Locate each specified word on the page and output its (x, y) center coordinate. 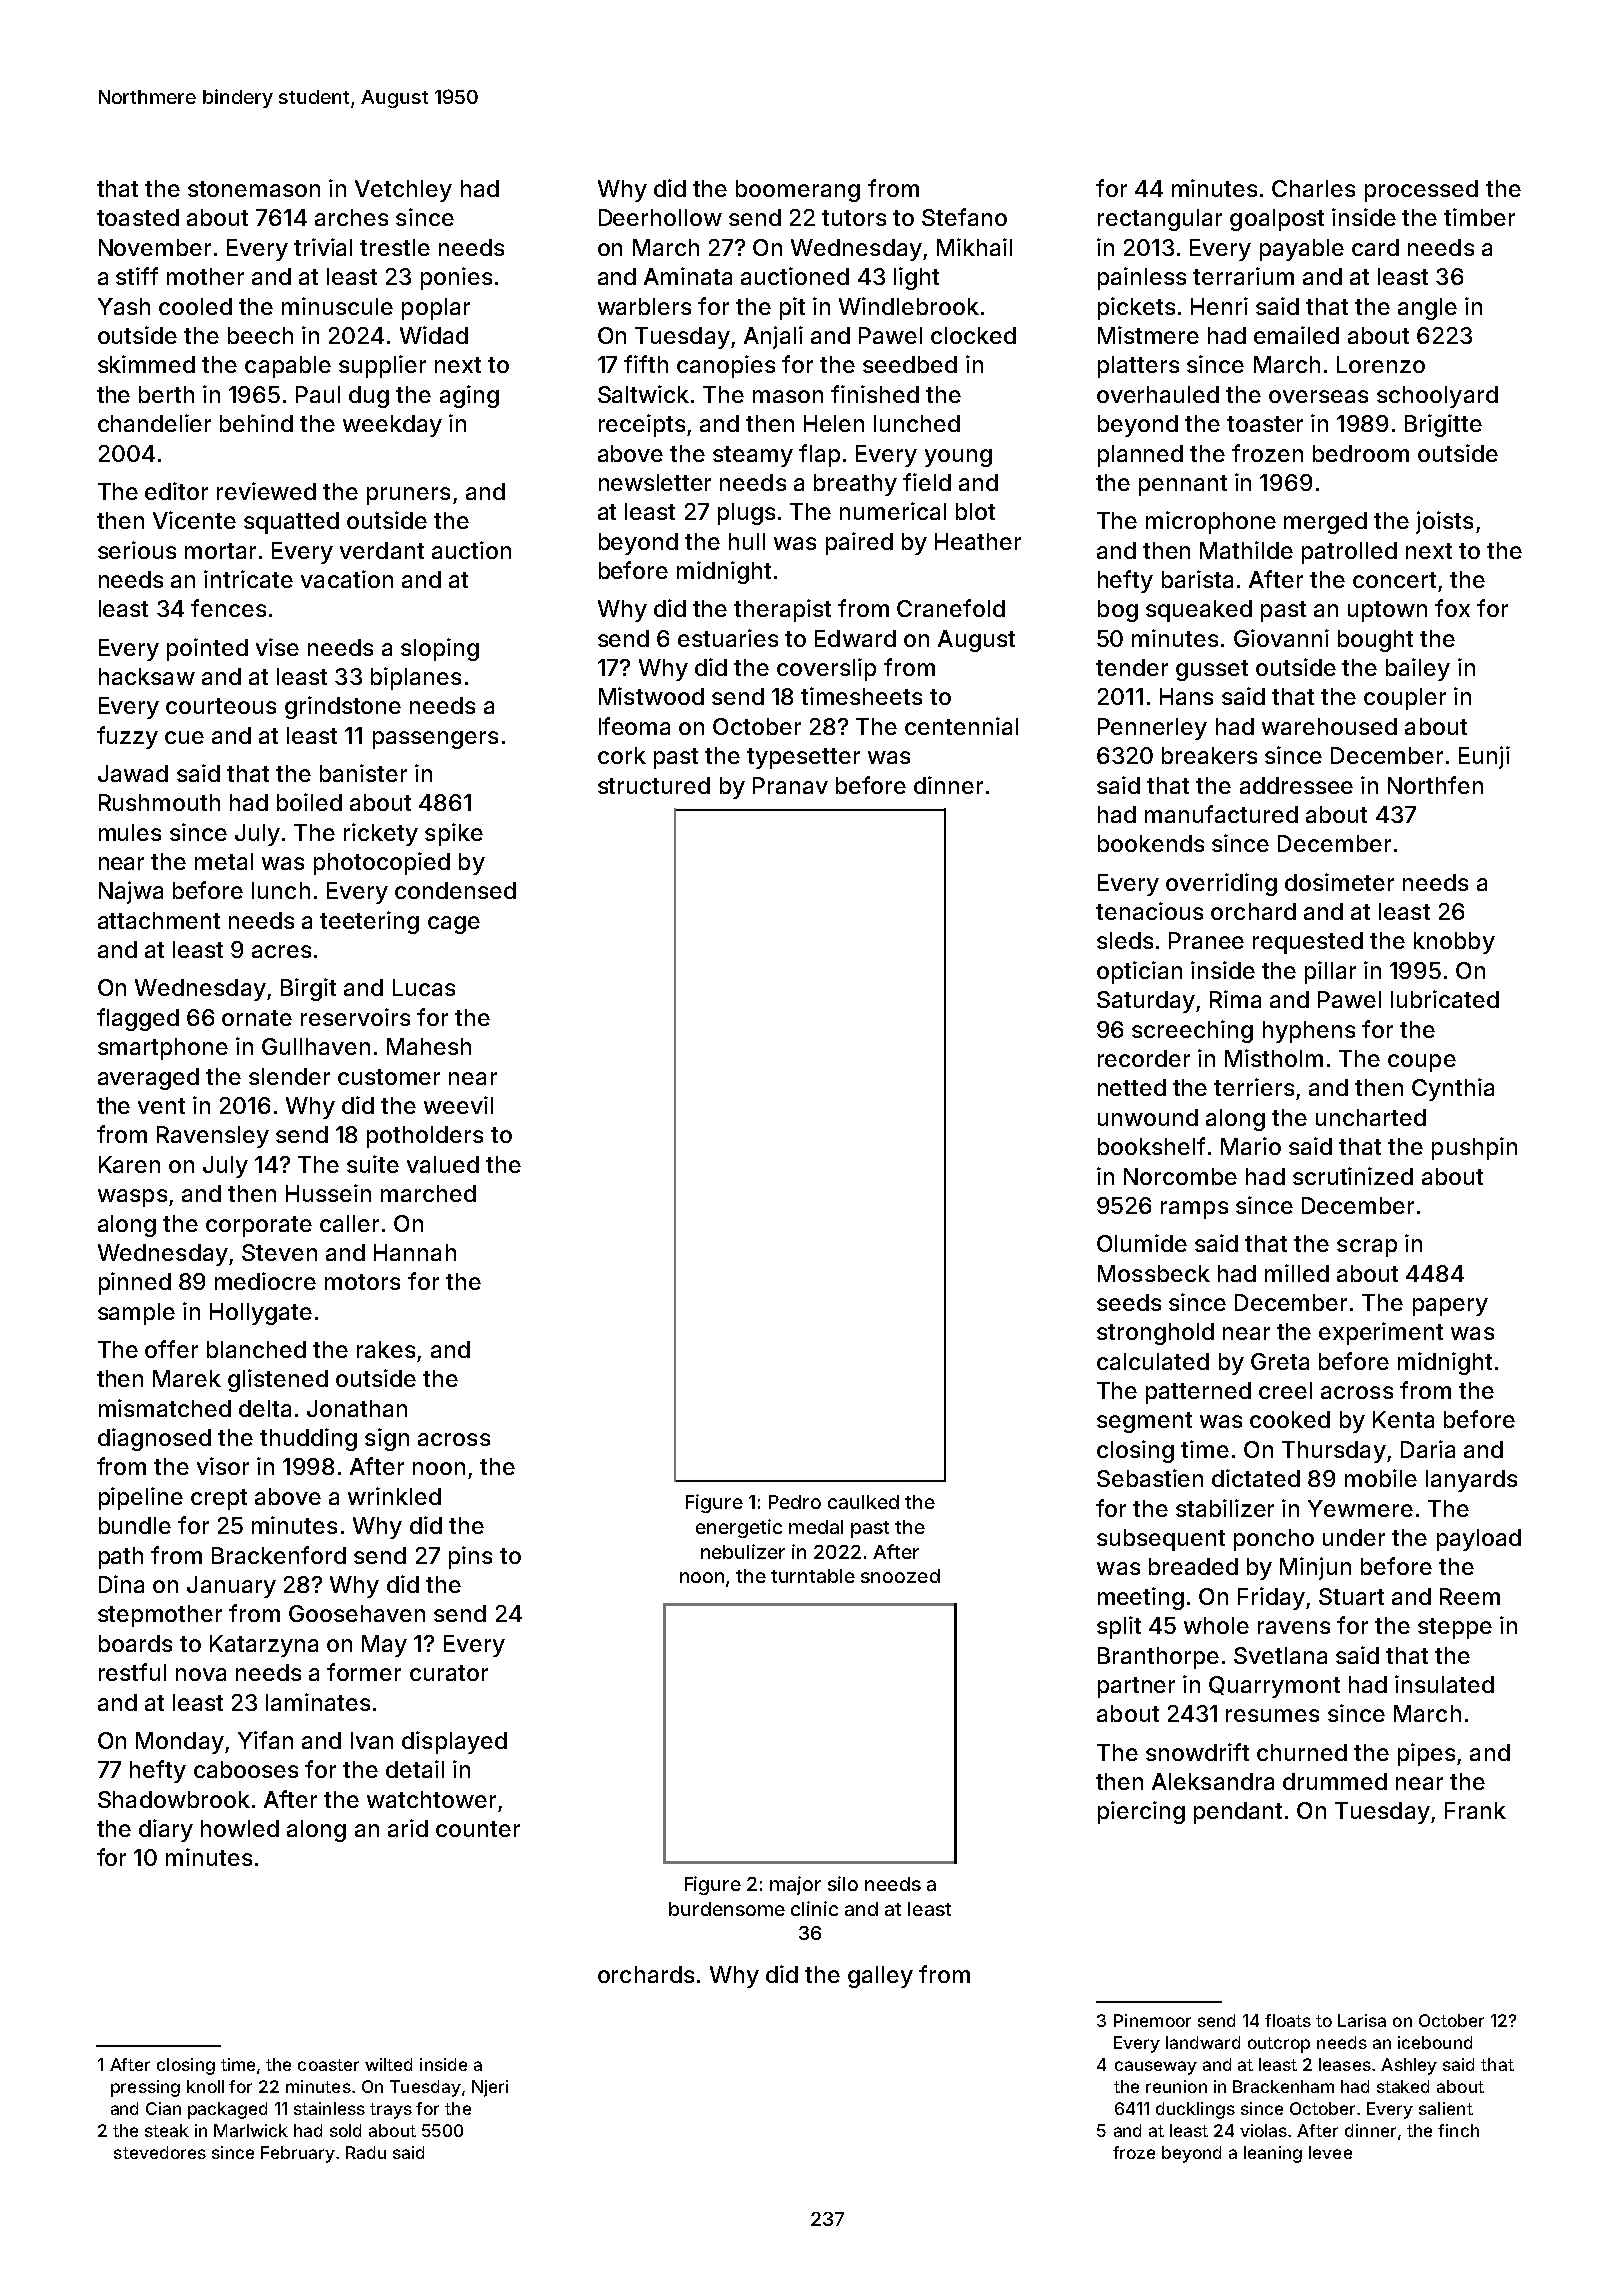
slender (289, 1076)
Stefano (964, 217)
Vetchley (403, 191)
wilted (388, 2064)
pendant (1238, 1813)
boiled (309, 802)
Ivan (372, 1740)
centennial (961, 726)
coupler (1405, 699)
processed (1421, 191)
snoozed (900, 1576)
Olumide (1142, 1243)
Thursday (1334, 1452)
